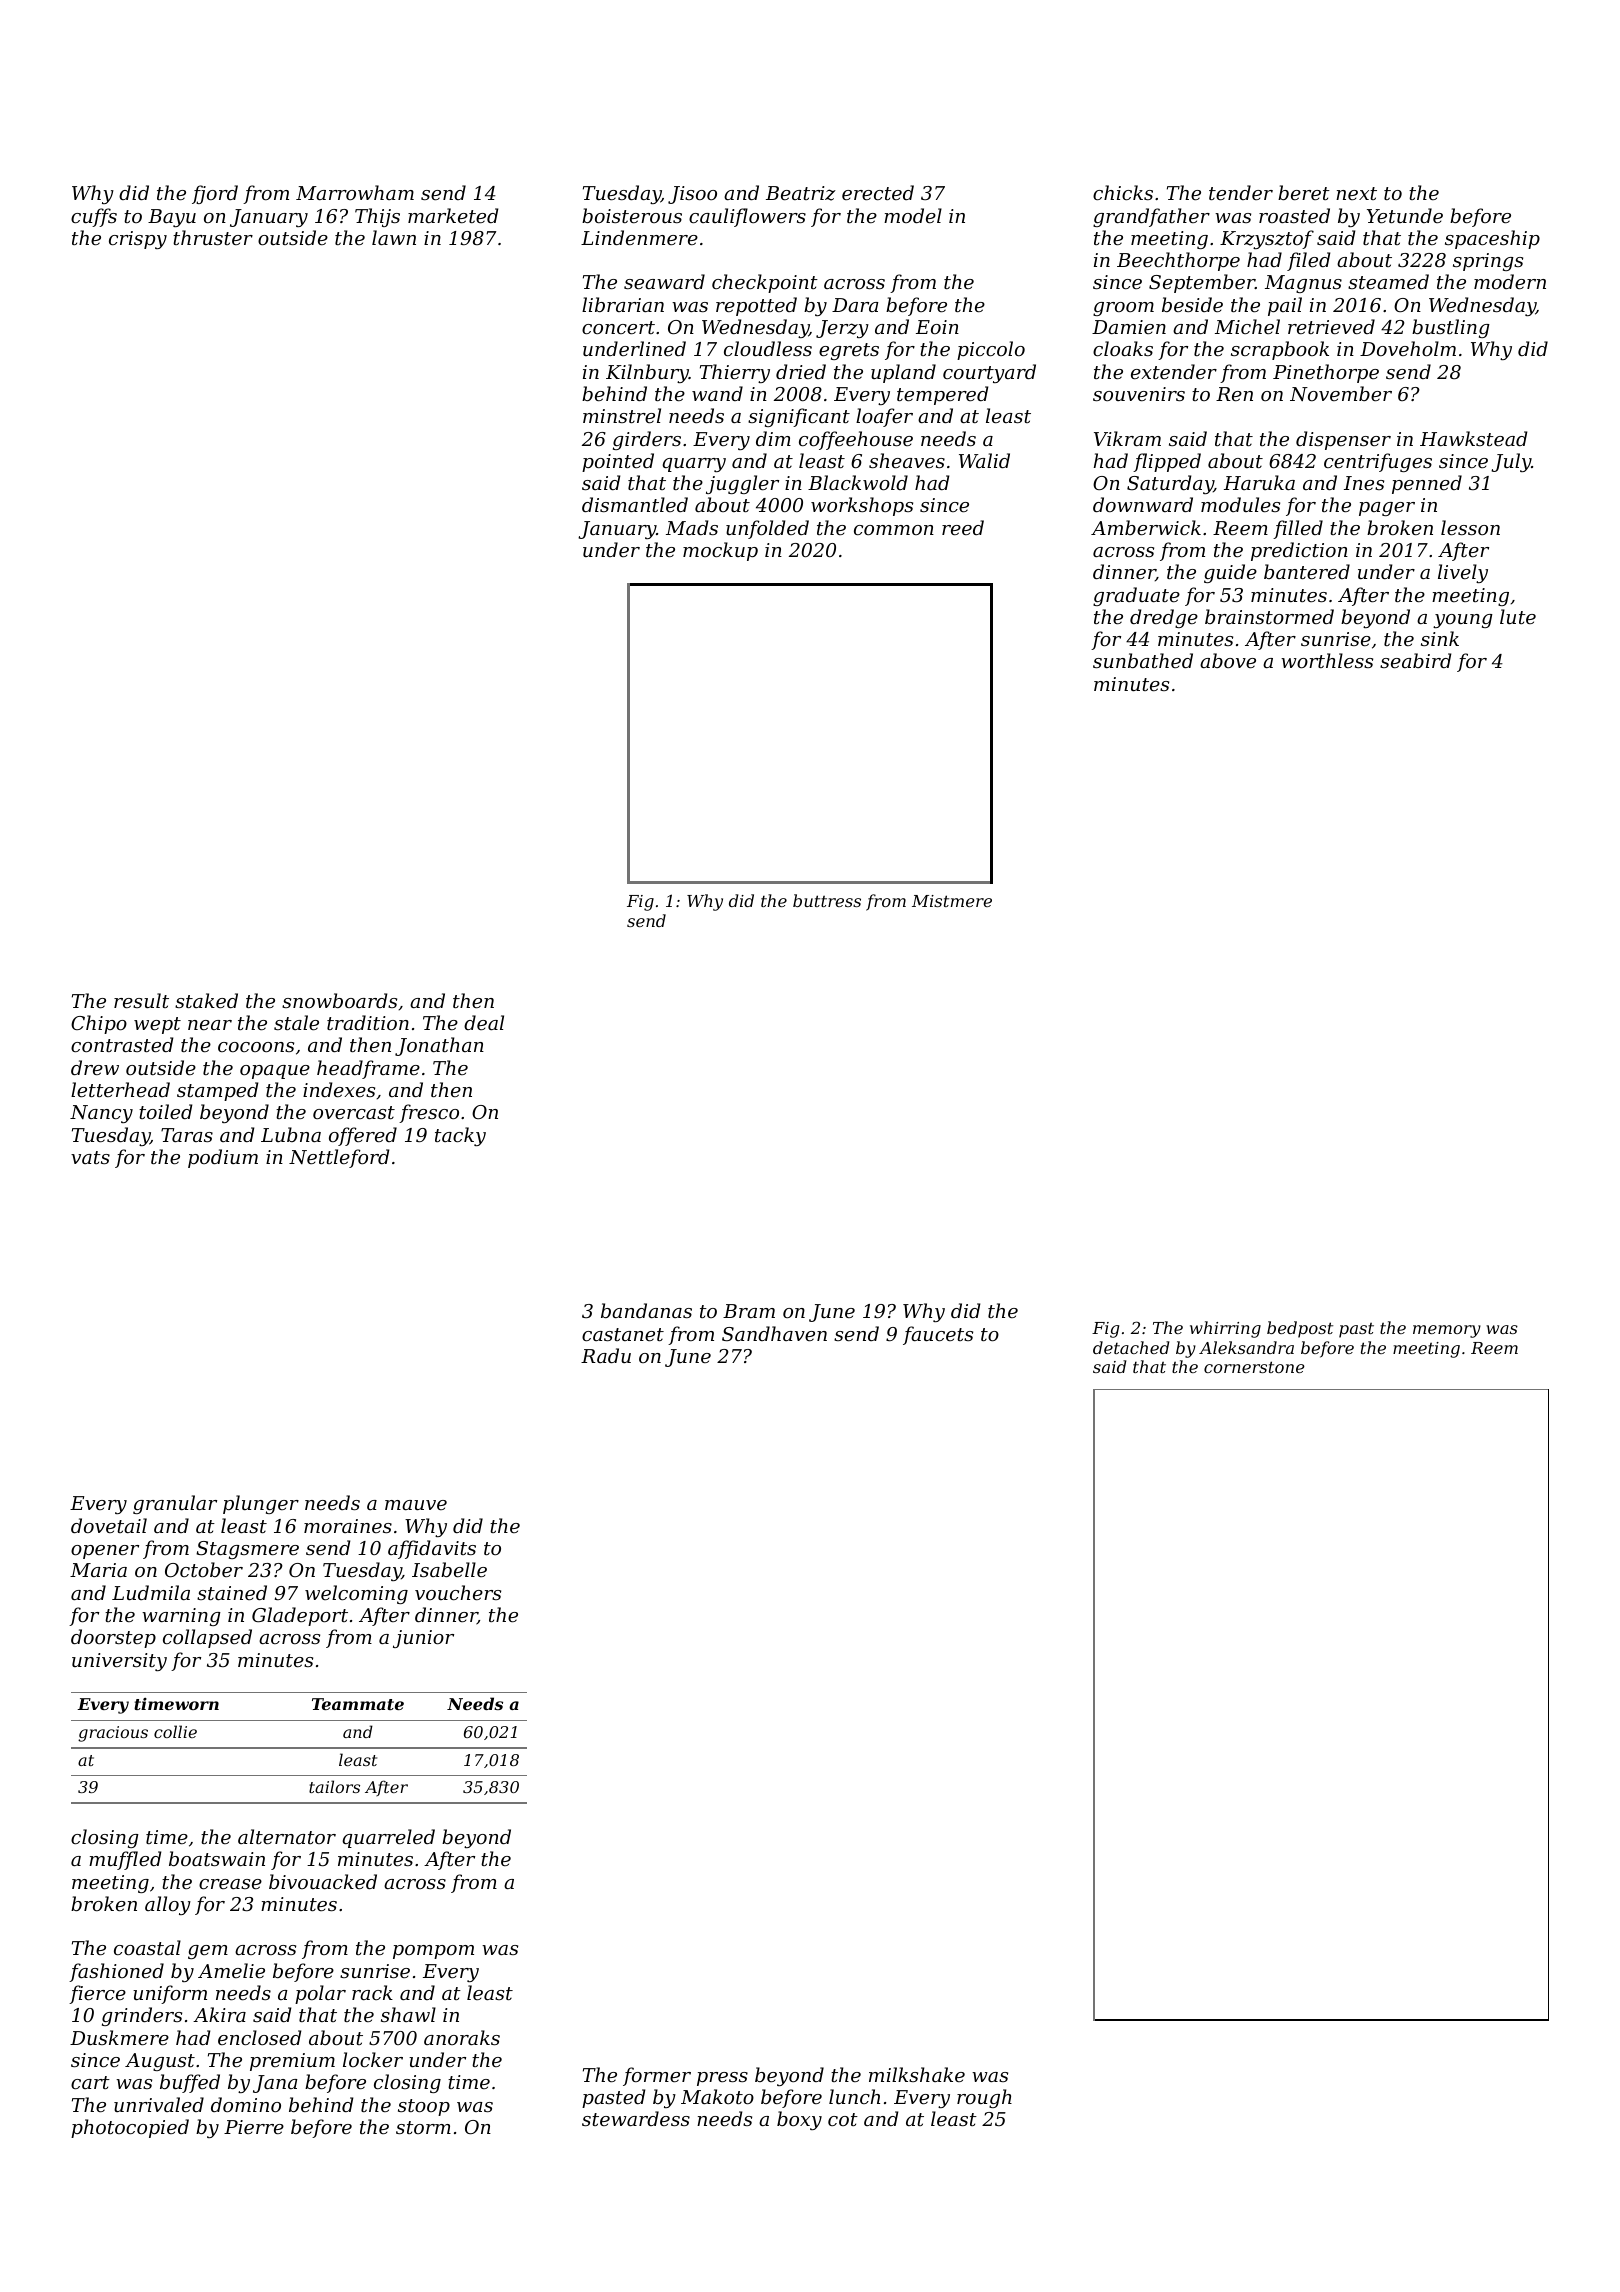 The height and width of the screenshot is (2292, 1620). Describe the element at coordinates (801, 193) in the screenshot. I see `Beatriz` at that location.
